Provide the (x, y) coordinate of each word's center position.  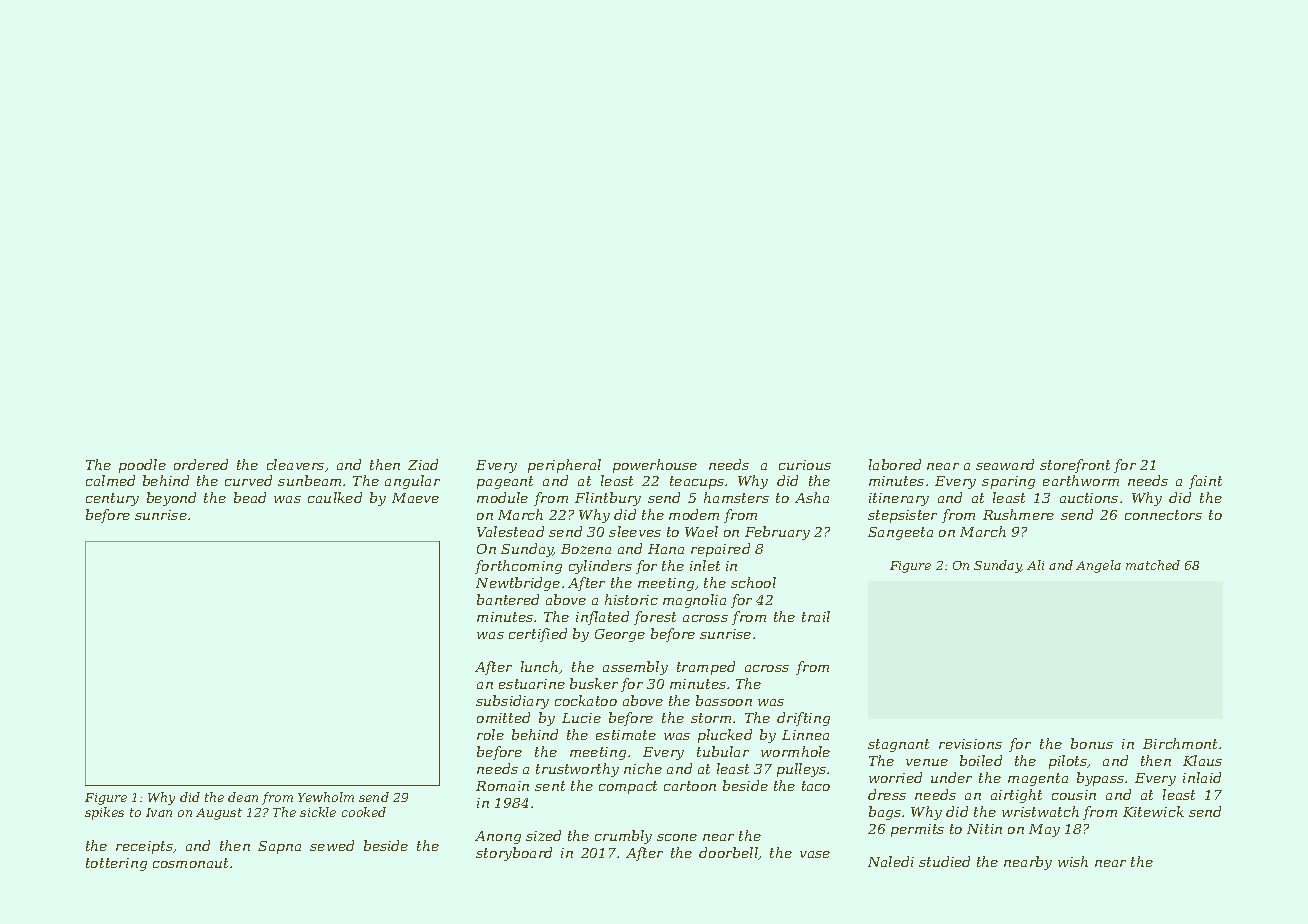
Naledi (891, 861)
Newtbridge (518, 584)
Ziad (423, 464)
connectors (1163, 515)
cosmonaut (190, 863)
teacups (697, 482)
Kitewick (1153, 811)
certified (538, 635)
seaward (1005, 464)
